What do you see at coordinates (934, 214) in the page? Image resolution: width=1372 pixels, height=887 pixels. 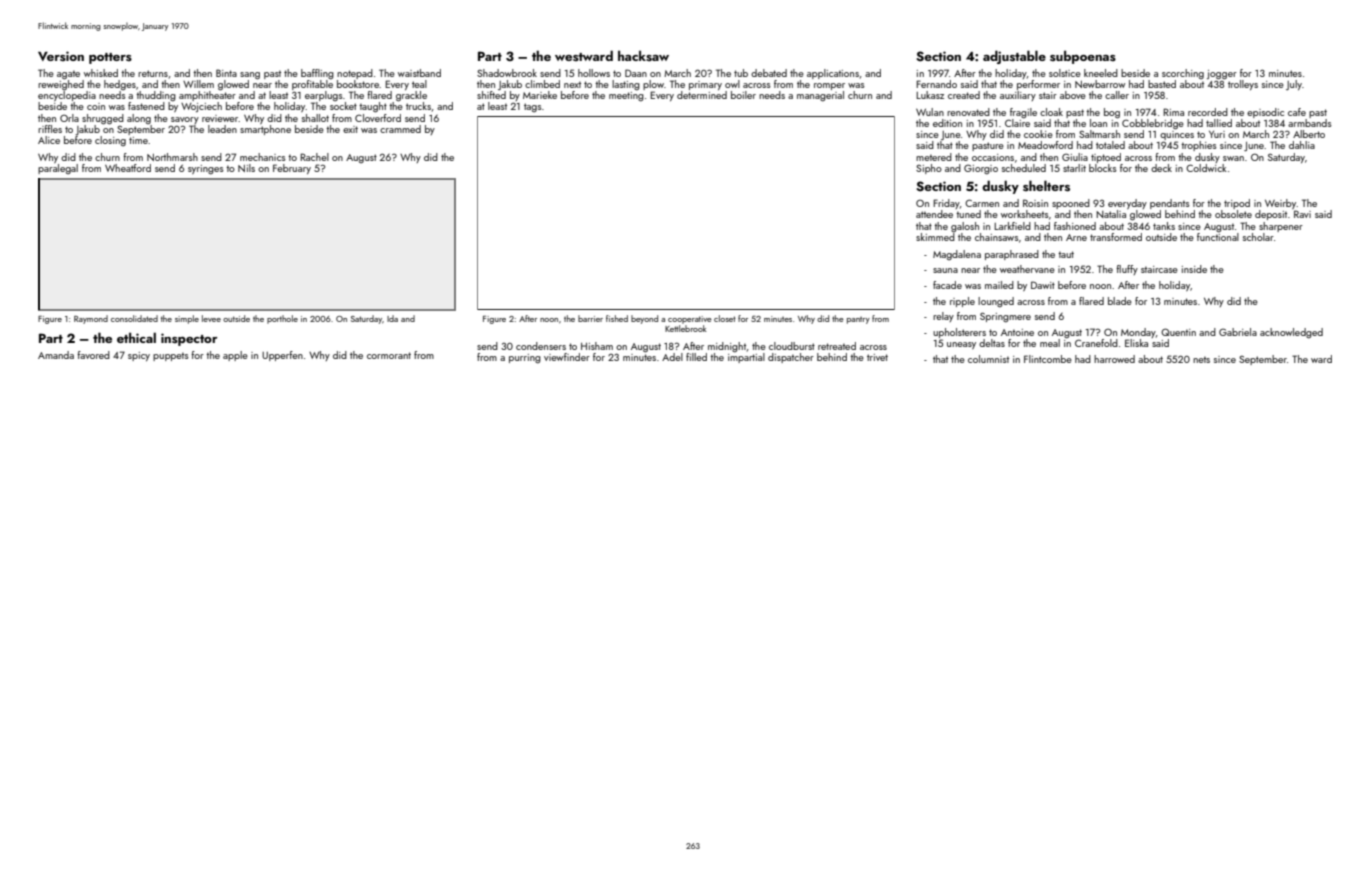 I see `attendee` at bounding box center [934, 214].
